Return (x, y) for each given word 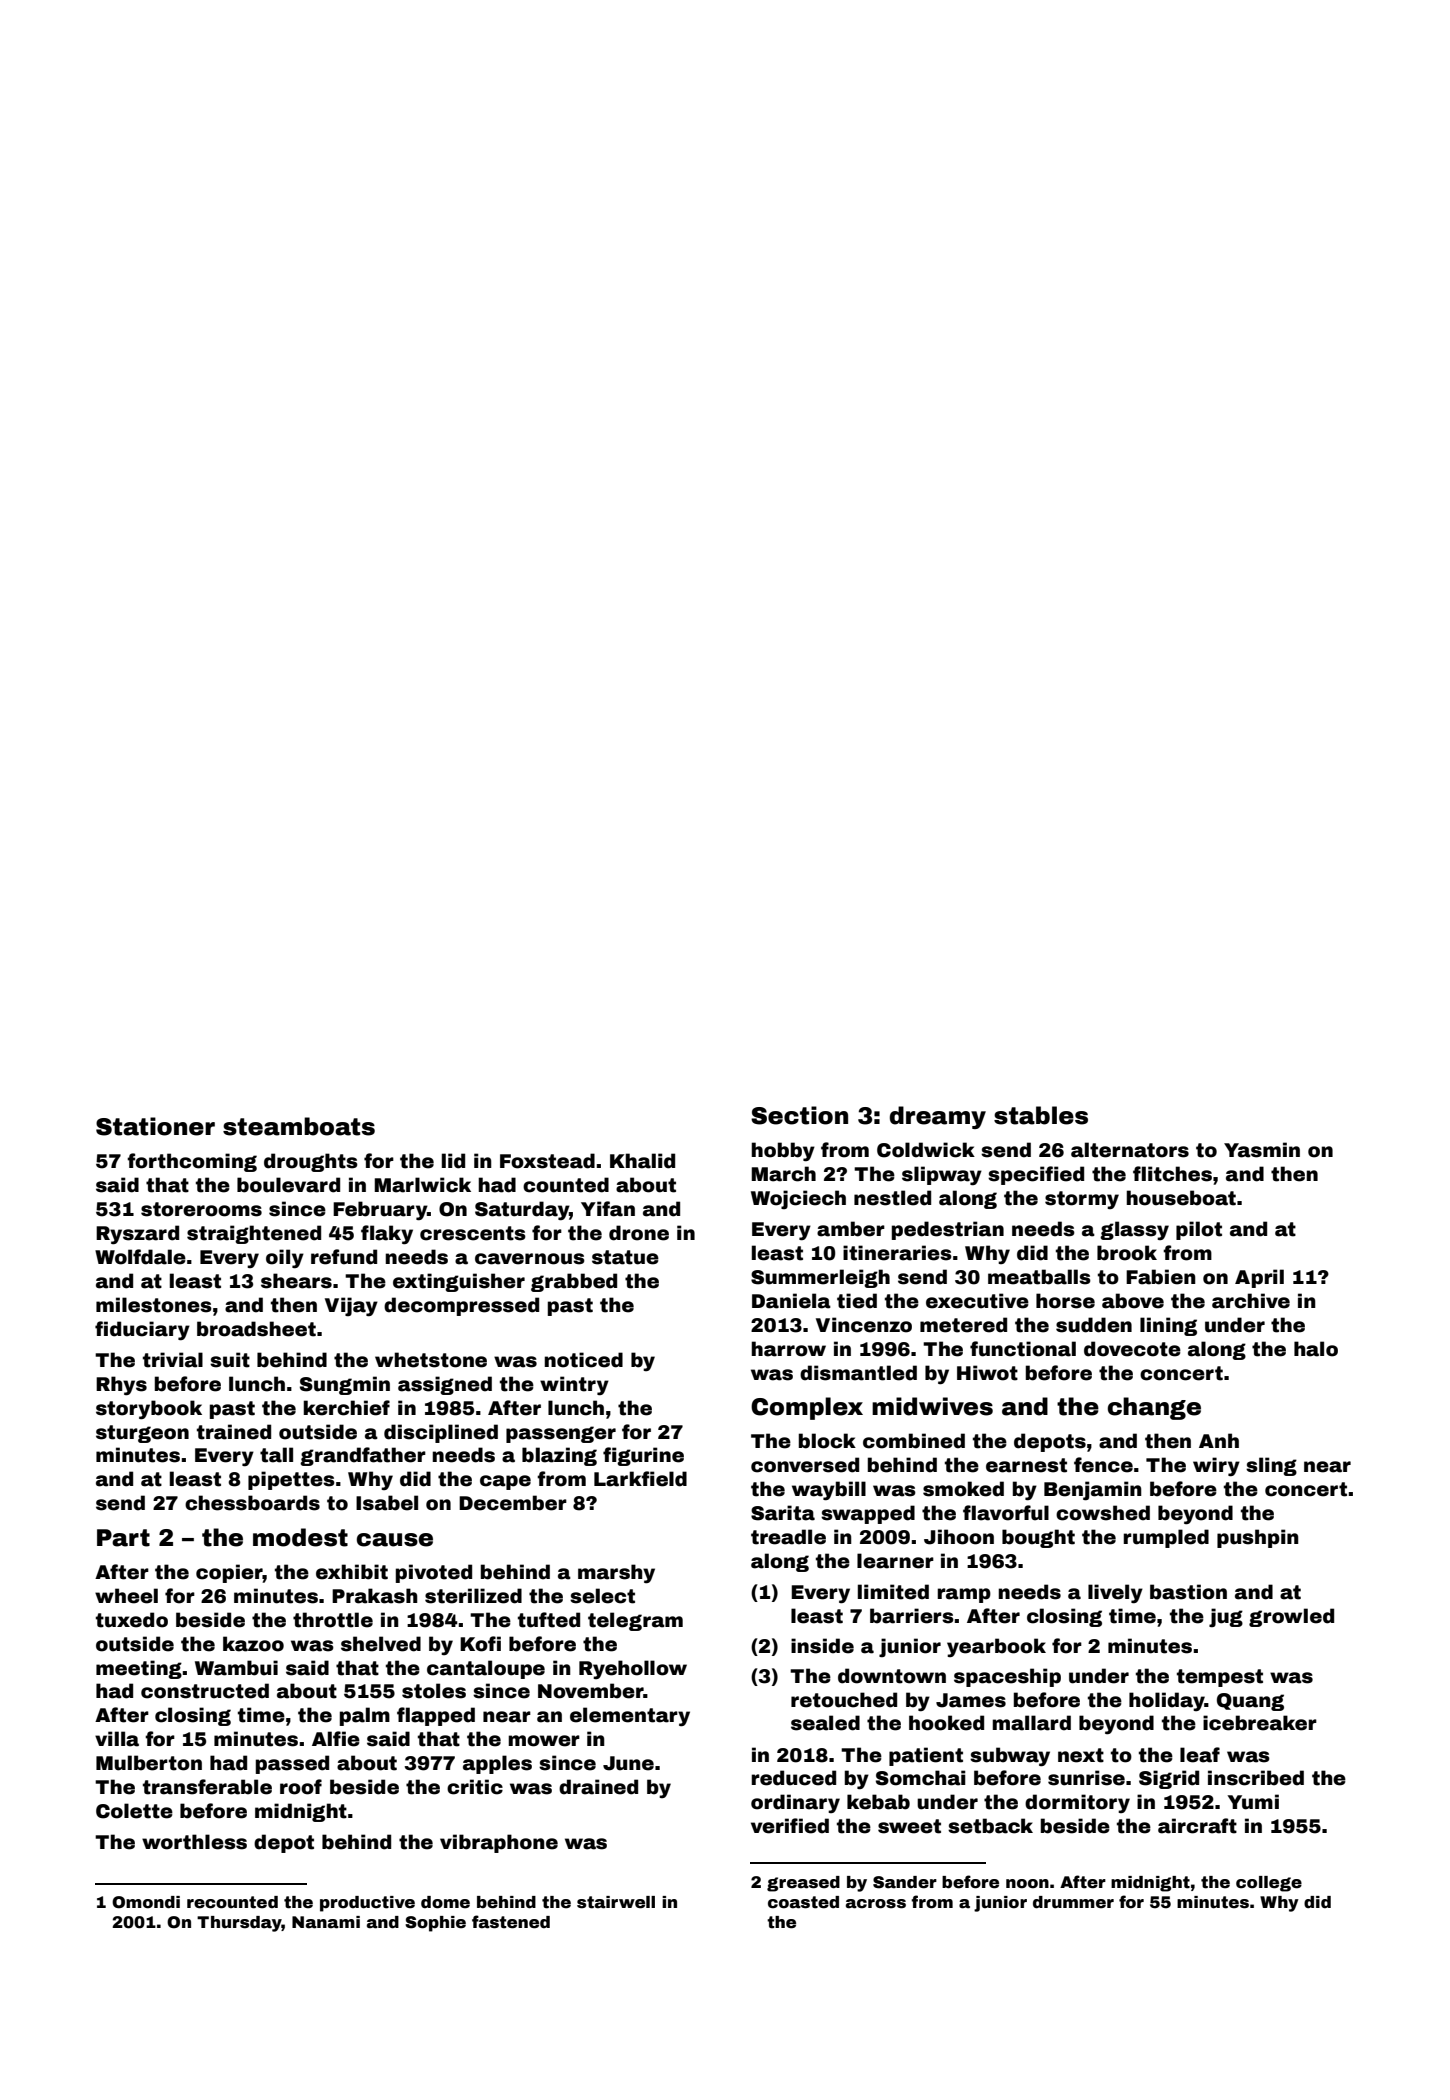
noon (1027, 1884)
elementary (630, 1717)
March (783, 1174)
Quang (1250, 1702)
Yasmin (1262, 1150)
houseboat (1181, 1198)
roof (301, 1787)
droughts (311, 1162)
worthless (194, 1842)
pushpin (1258, 1538)
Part (123, 1538)
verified (790, 1826)
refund (344, 1257)
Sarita (783, 1513)
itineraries (897, 1253)
